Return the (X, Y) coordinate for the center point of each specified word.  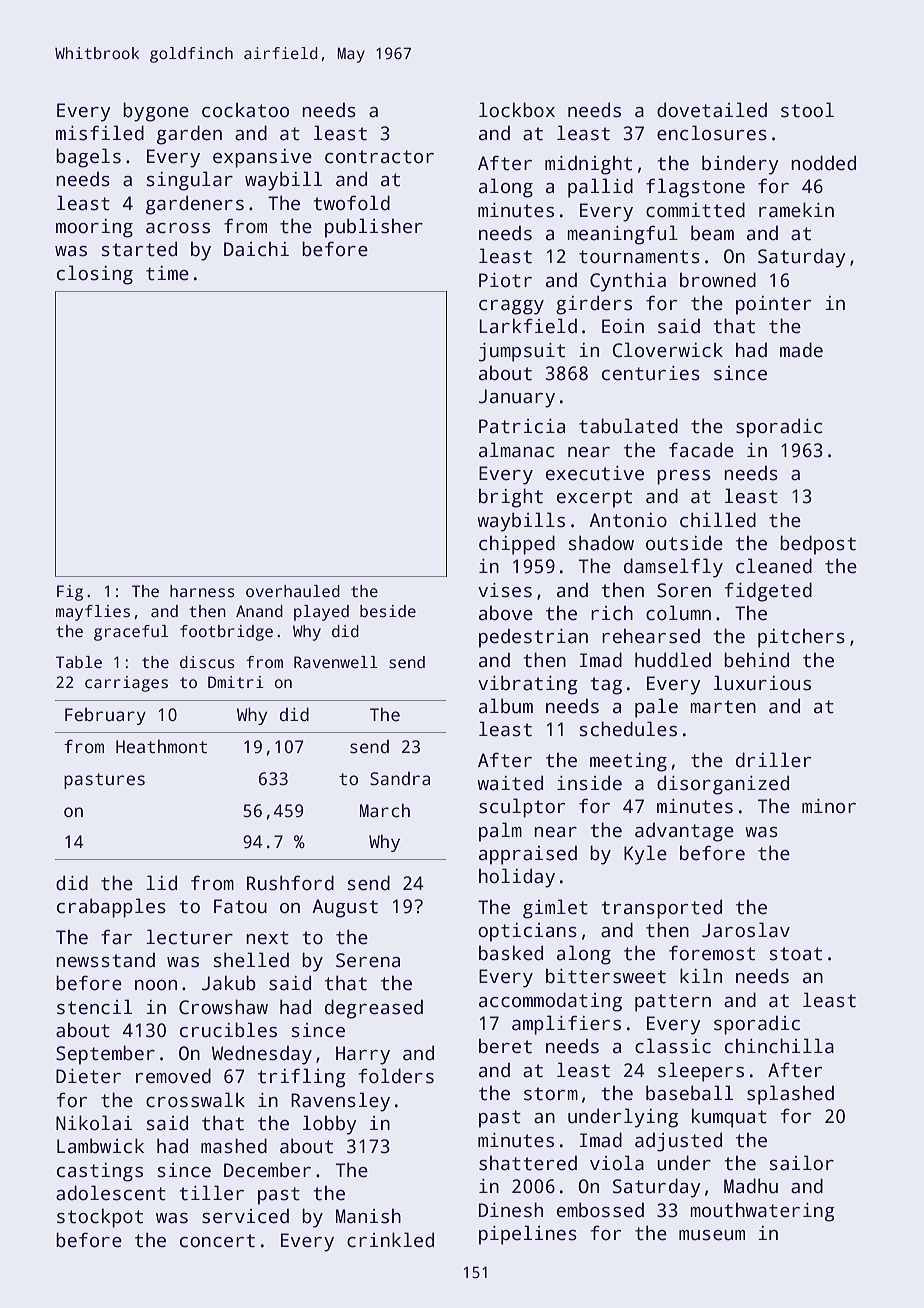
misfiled (100, 133)
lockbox (517, 110)
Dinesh (511, 1210)
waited (510, 783)
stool (807, 110)
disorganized (723, 785)
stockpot (100, 1218)
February (105, 716)
